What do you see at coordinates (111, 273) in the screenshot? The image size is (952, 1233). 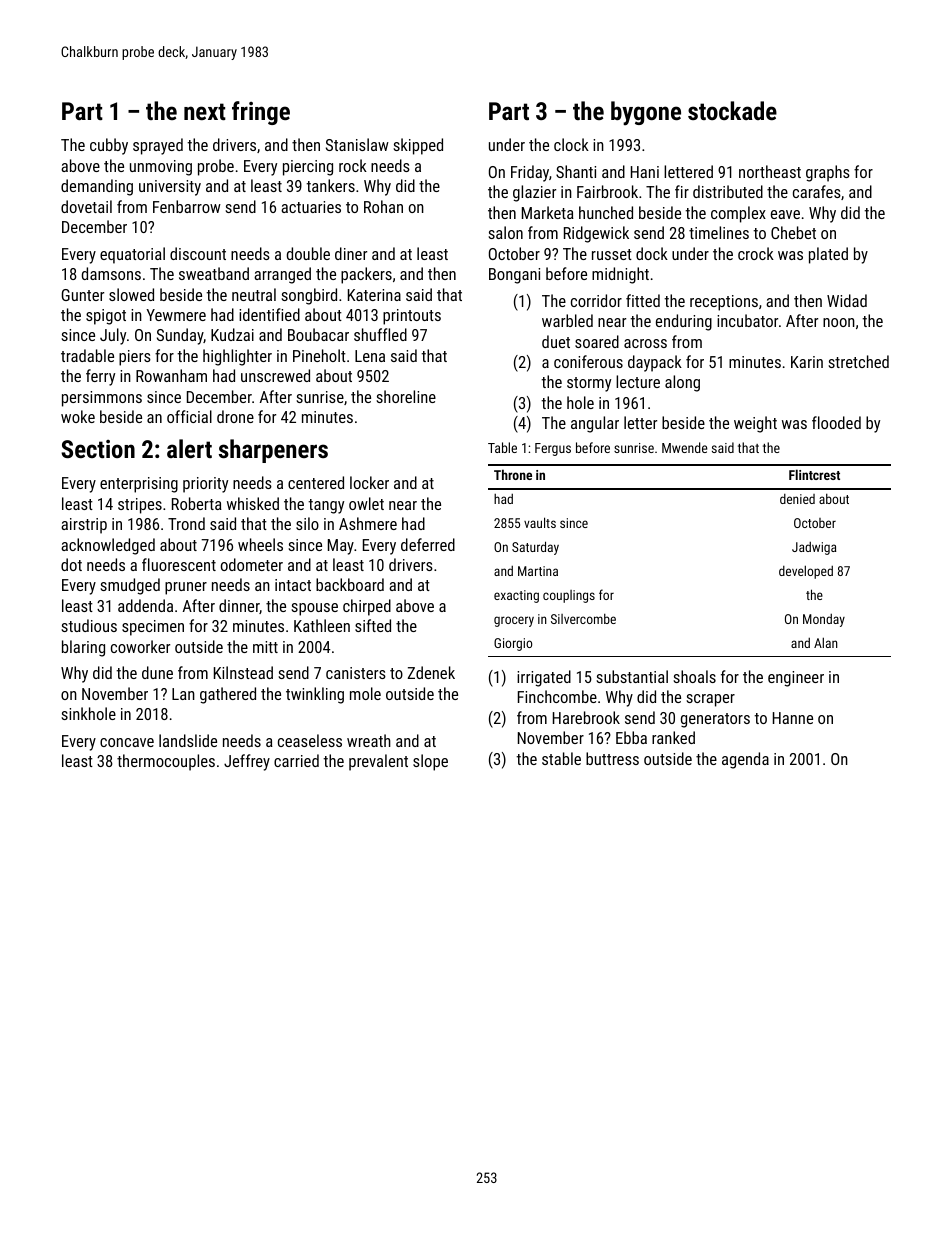 I see `damsons` at bounding box center [111, 273].
